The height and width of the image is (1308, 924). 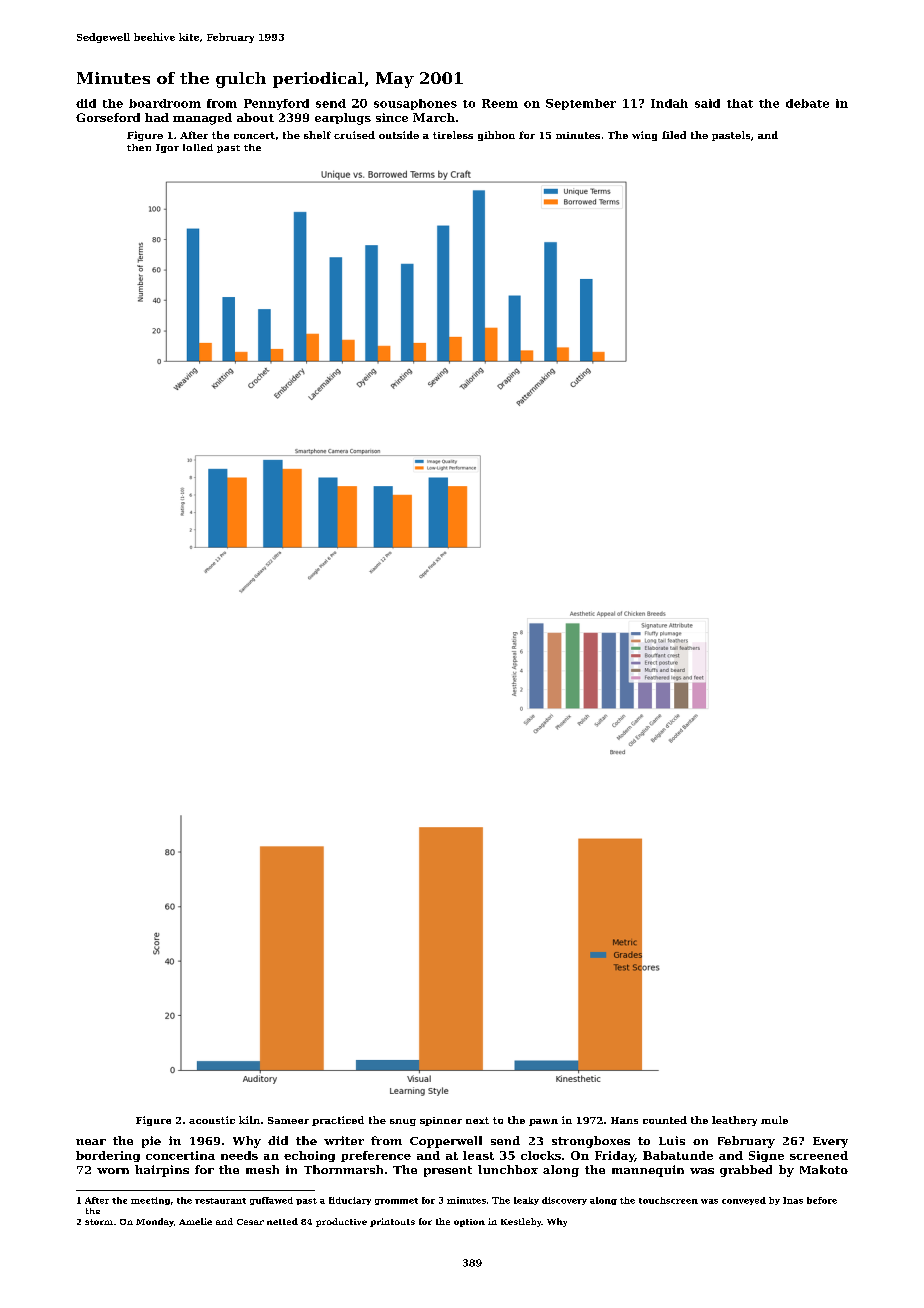 What do you see at coordinates (521, 1222) in the image?
I see `Kestleby` at bounding box center [521, 1222].
